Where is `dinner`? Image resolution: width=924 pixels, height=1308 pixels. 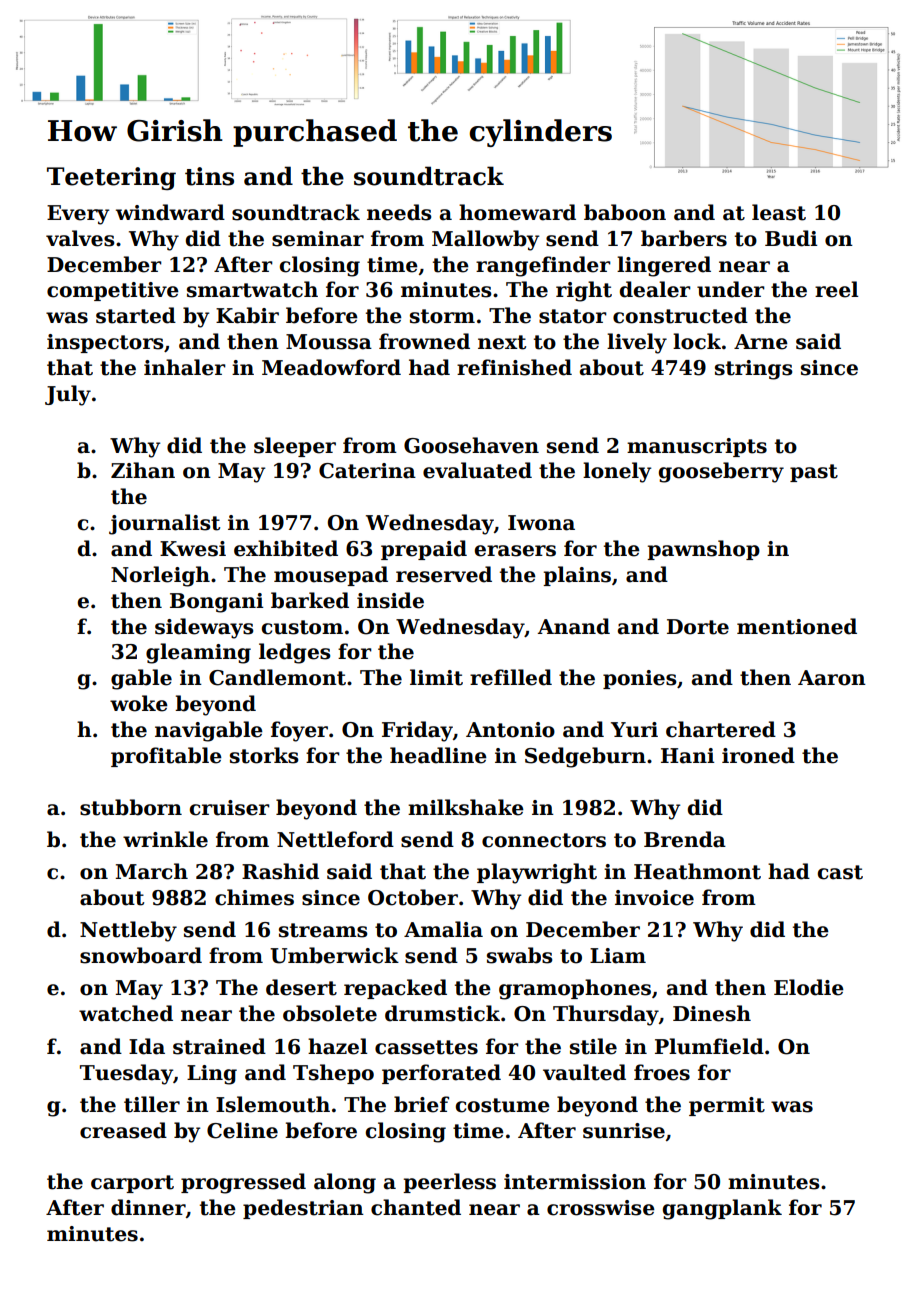 dinner is located at coordinates (148, 1207).
